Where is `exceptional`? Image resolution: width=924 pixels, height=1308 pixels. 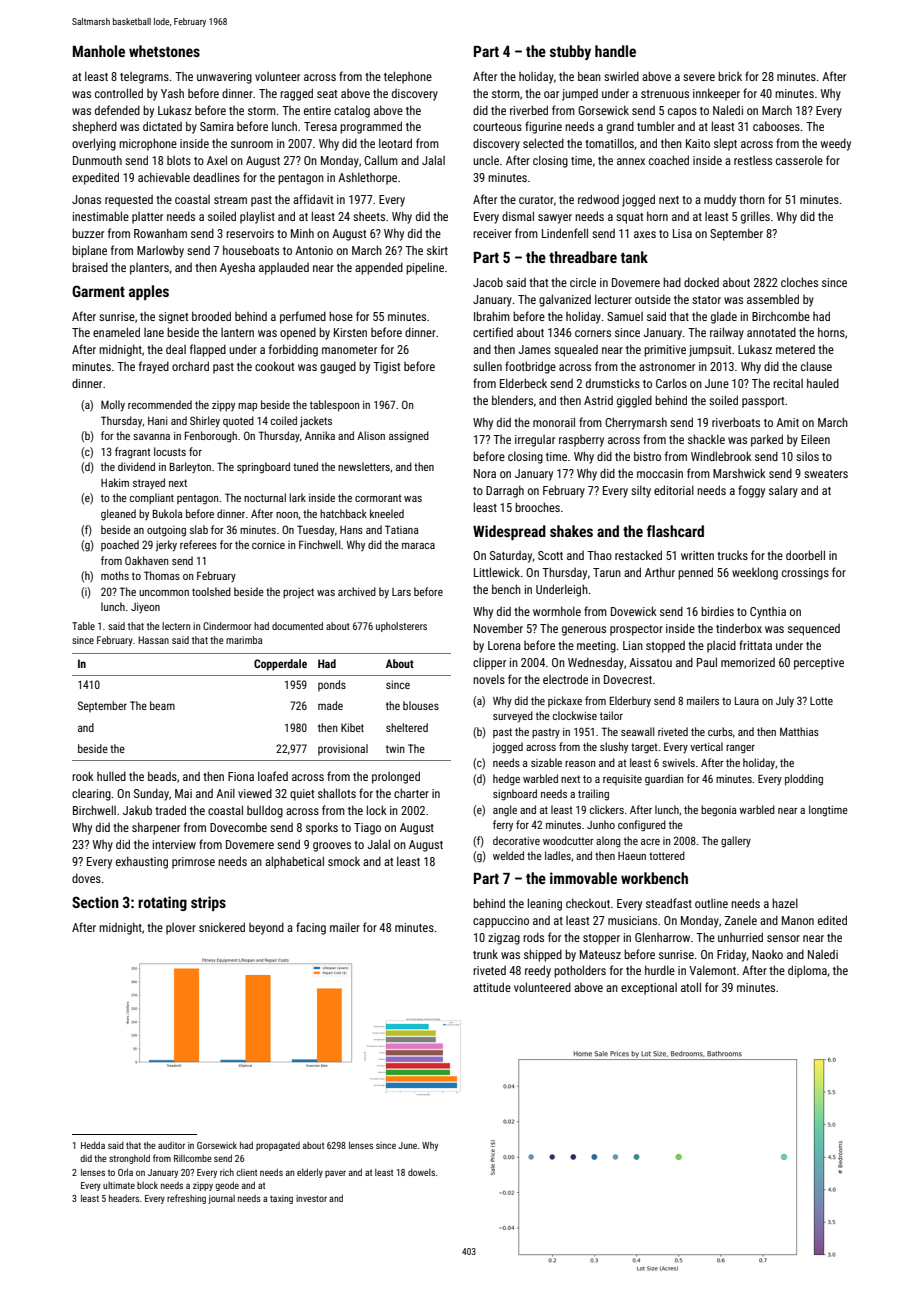
exceptional is located at coordinates (649, 989).
